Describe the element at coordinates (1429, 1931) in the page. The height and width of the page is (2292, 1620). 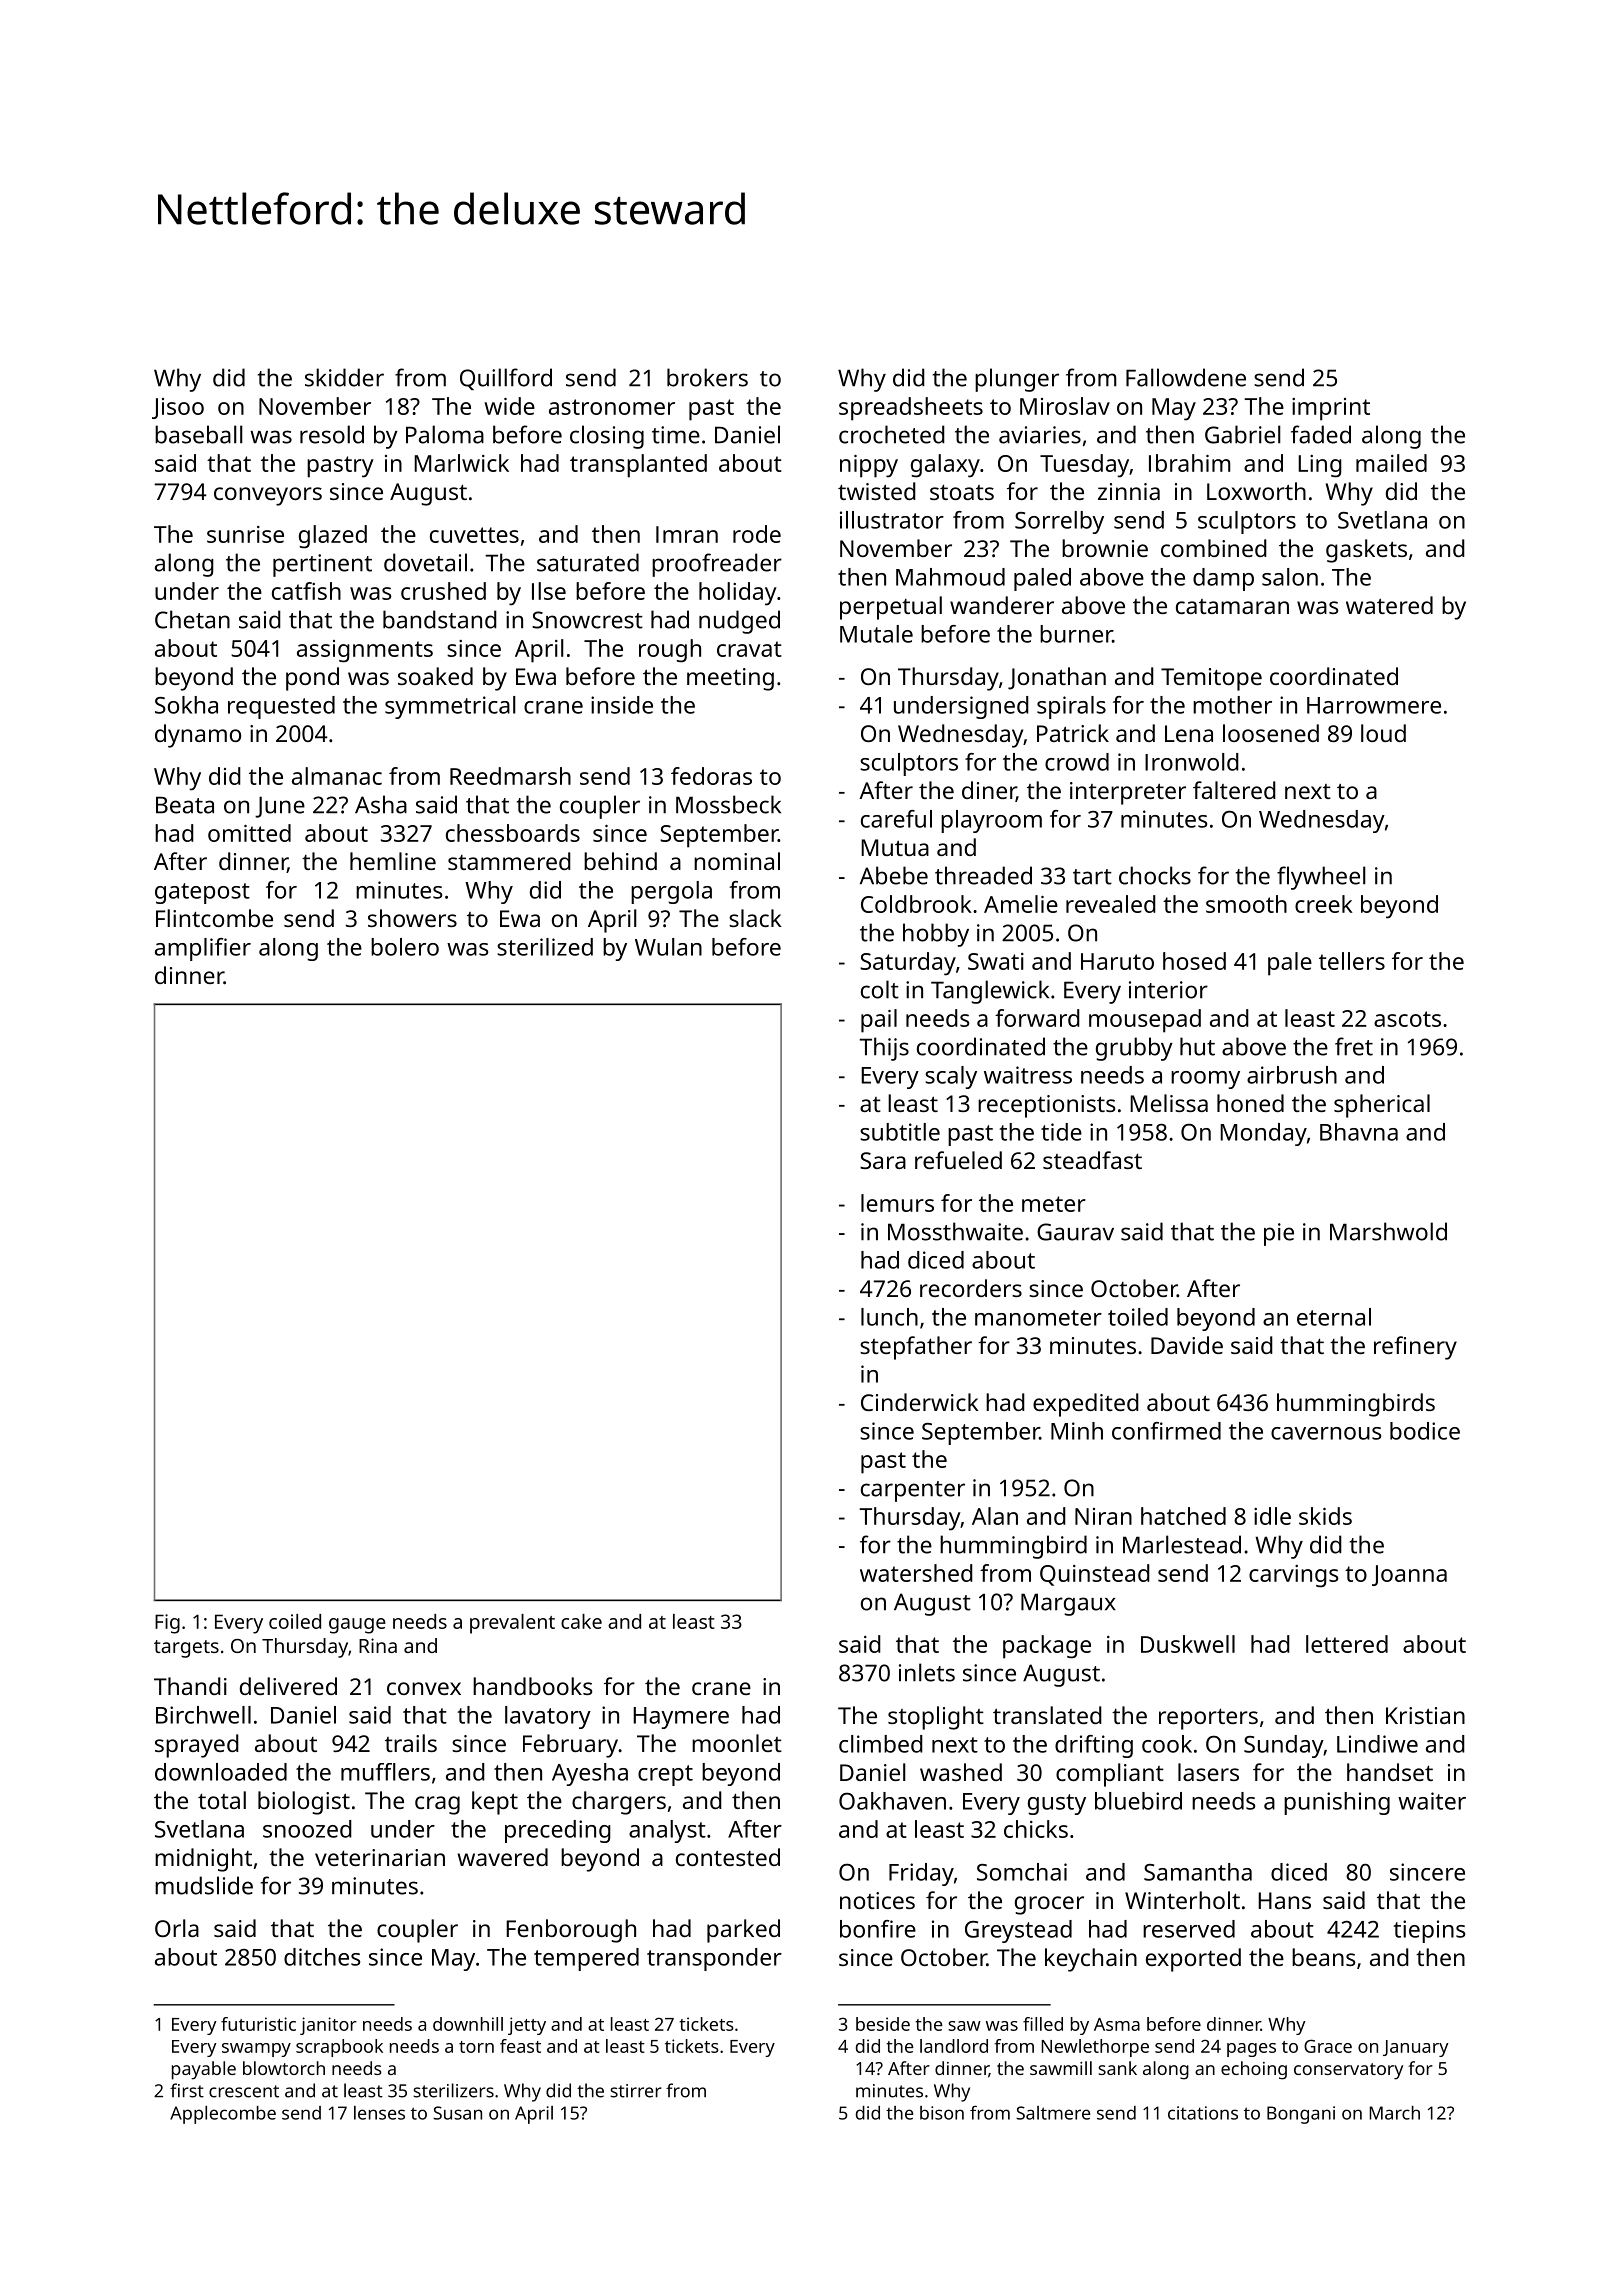
I see `tiepins` at that location.
